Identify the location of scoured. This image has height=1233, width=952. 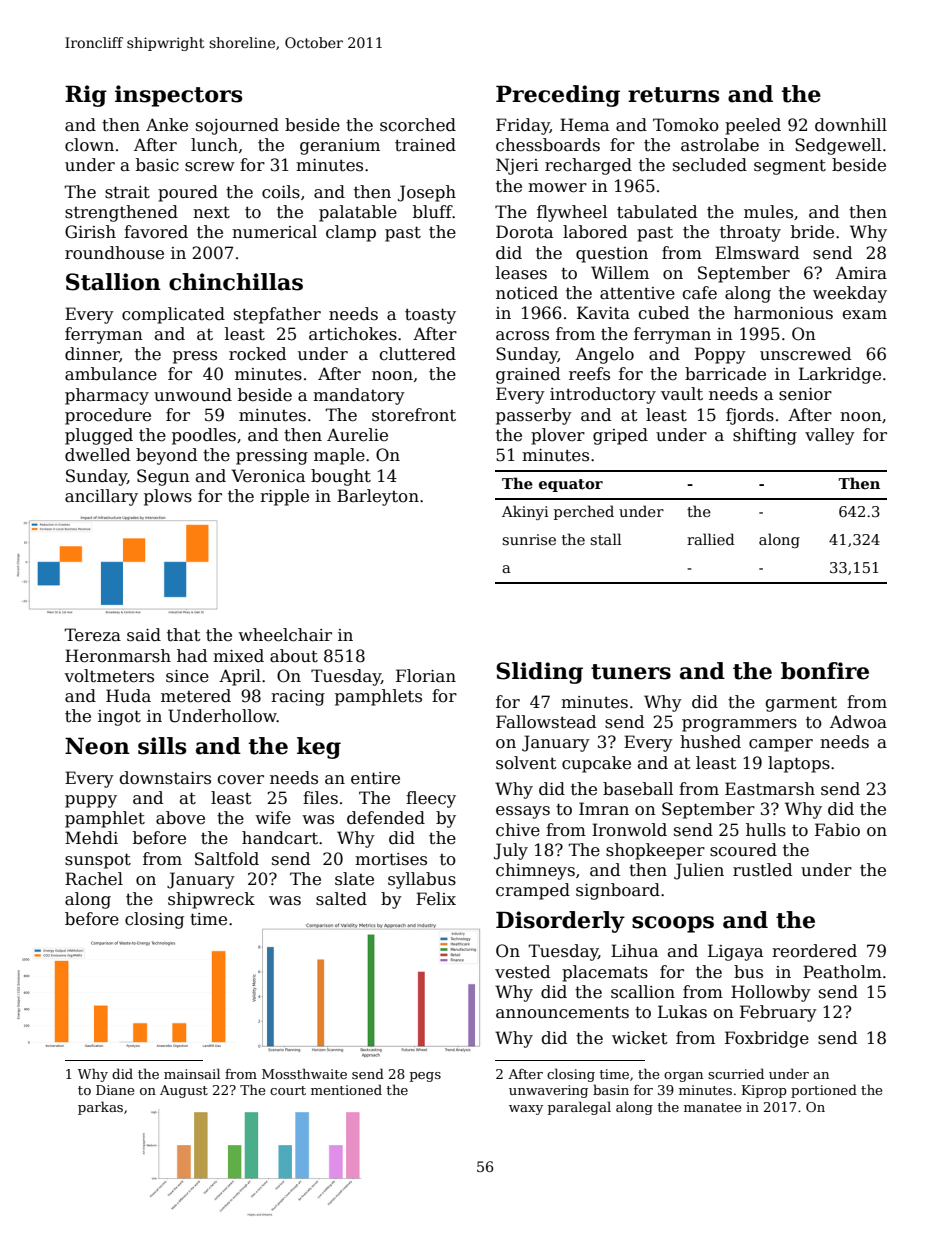
(743, 850).
